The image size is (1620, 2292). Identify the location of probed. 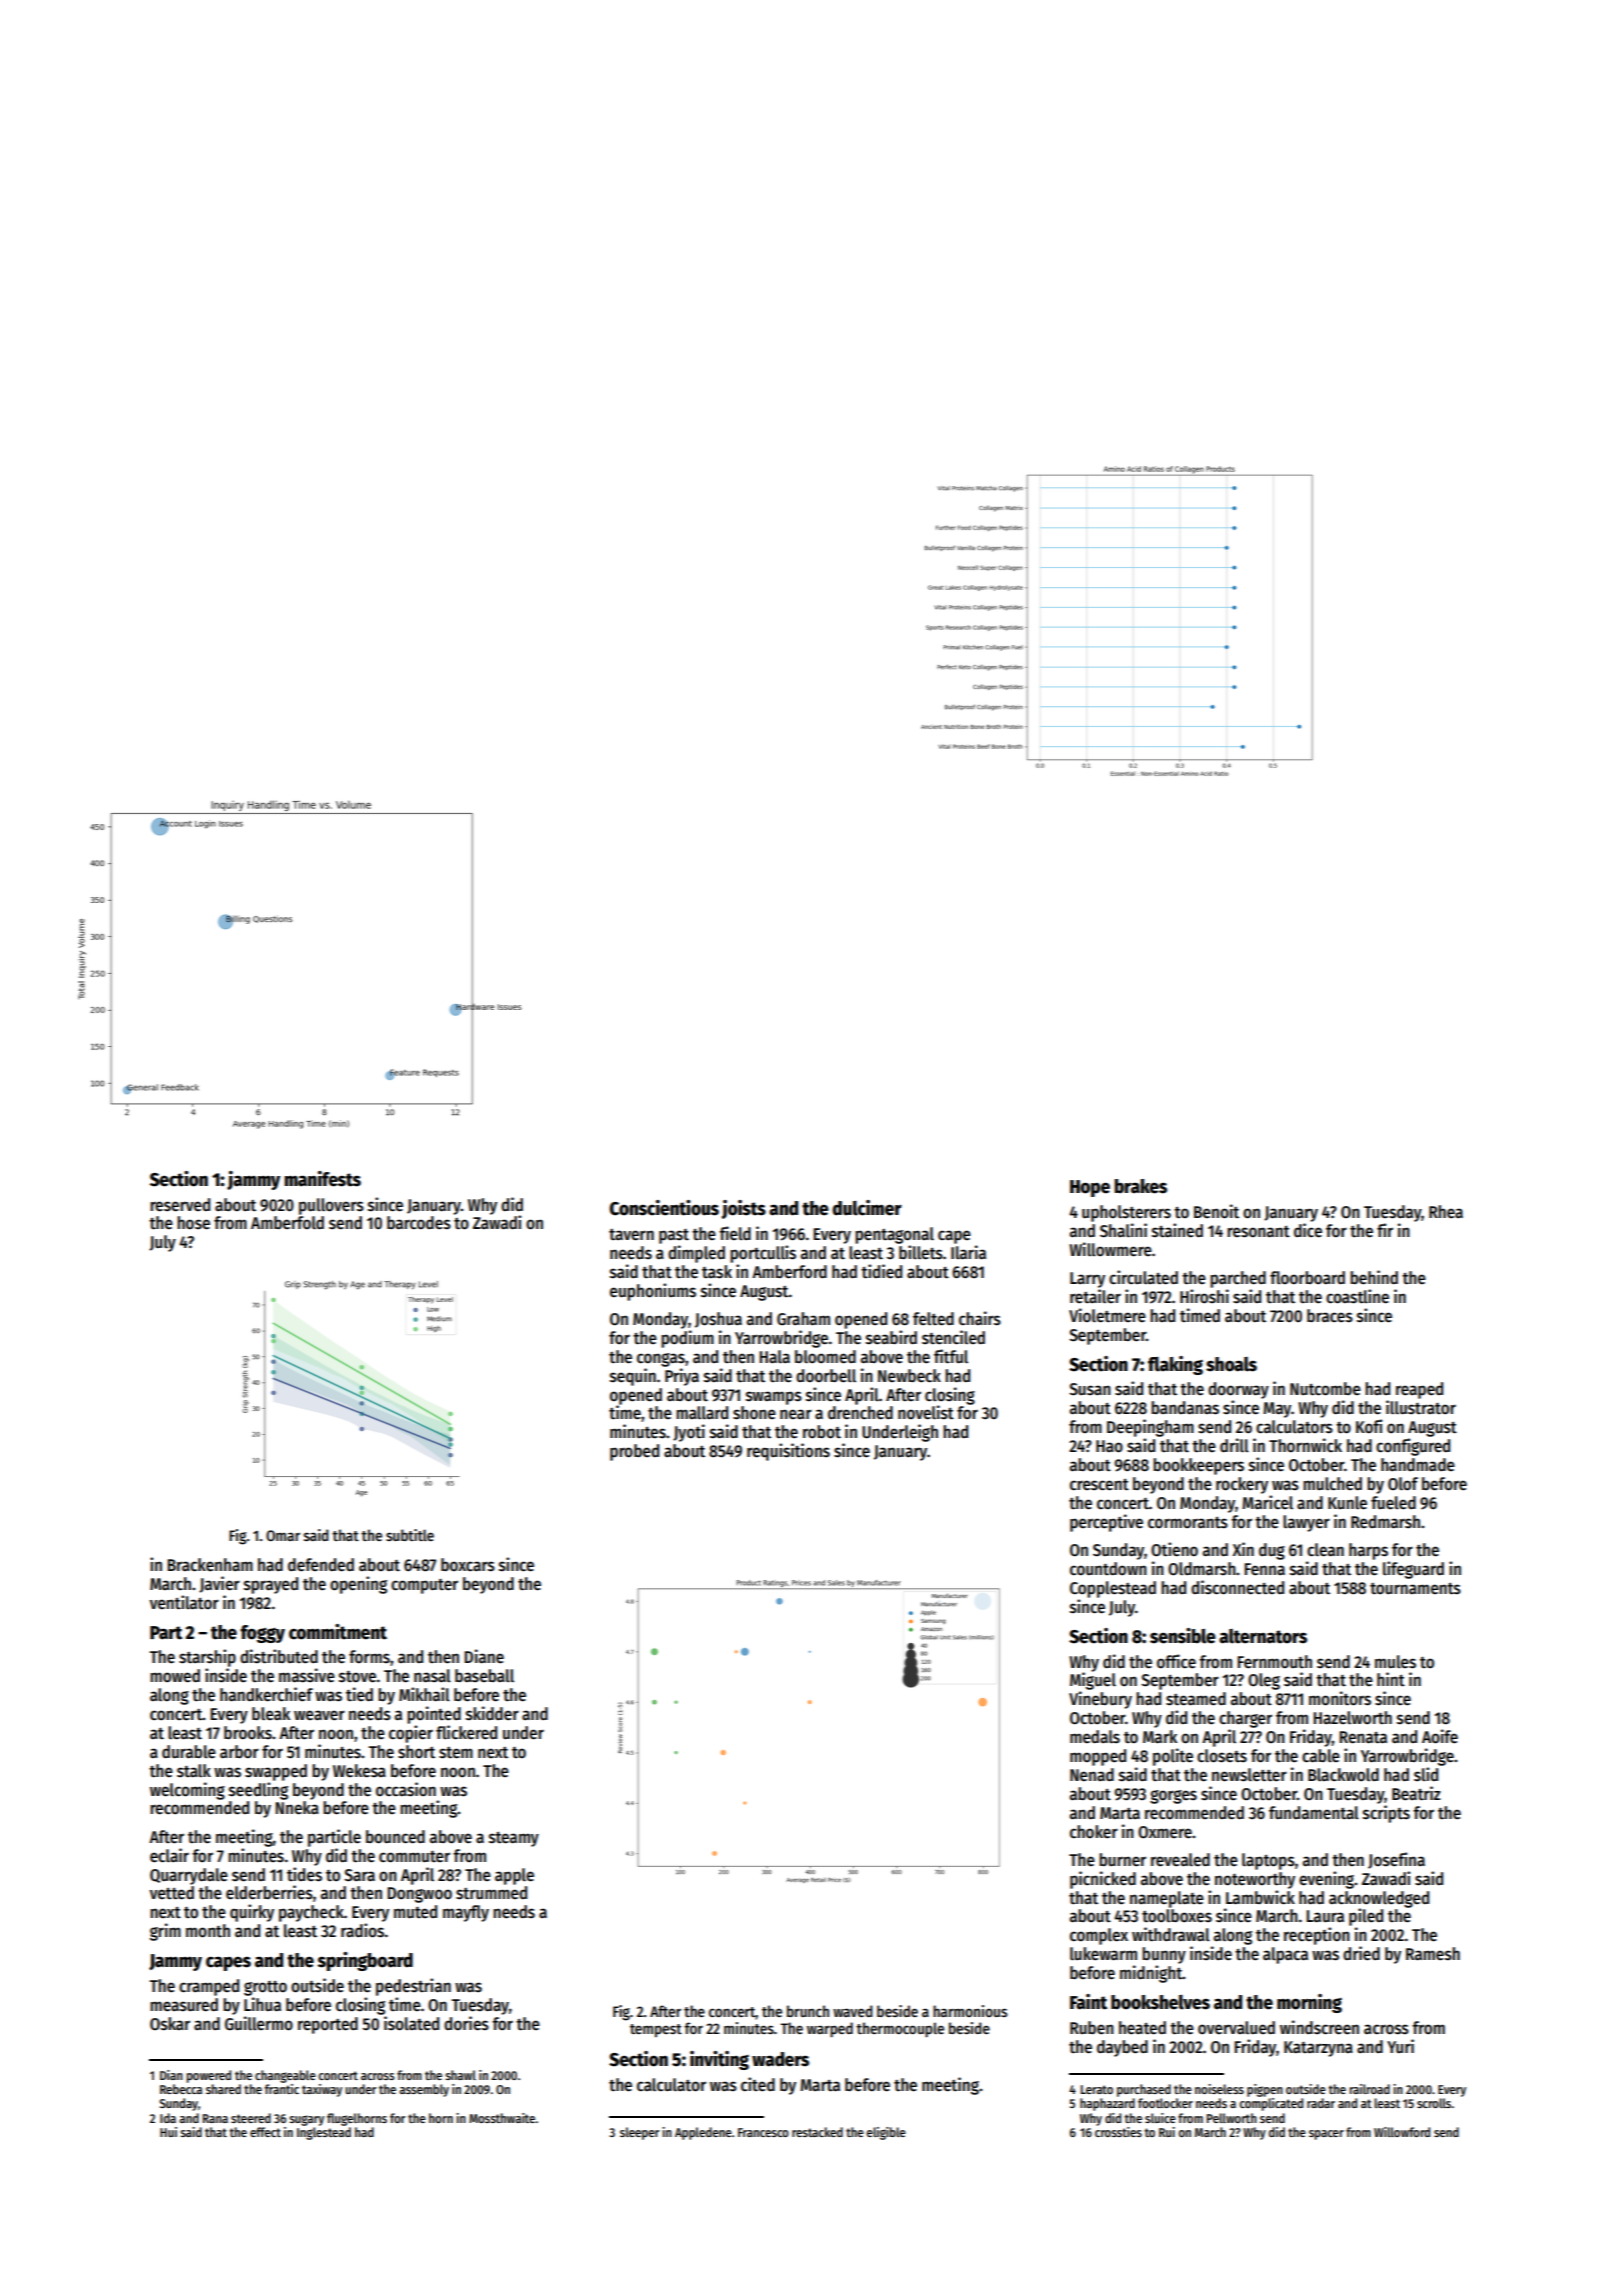
(634, 1452).
